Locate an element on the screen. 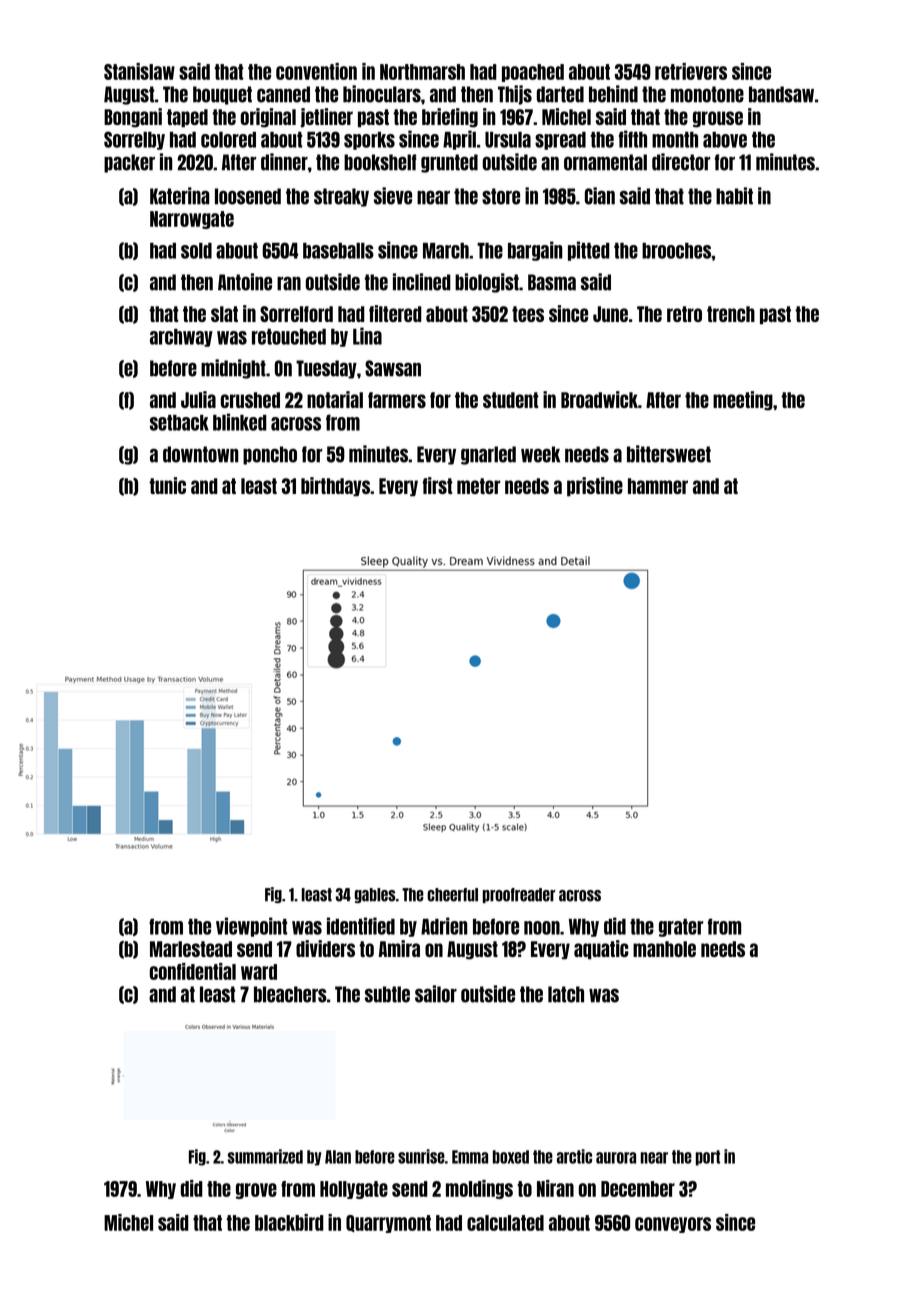 This screenshot has height=1308, width=924. month is located at coordinates (675, 140).
